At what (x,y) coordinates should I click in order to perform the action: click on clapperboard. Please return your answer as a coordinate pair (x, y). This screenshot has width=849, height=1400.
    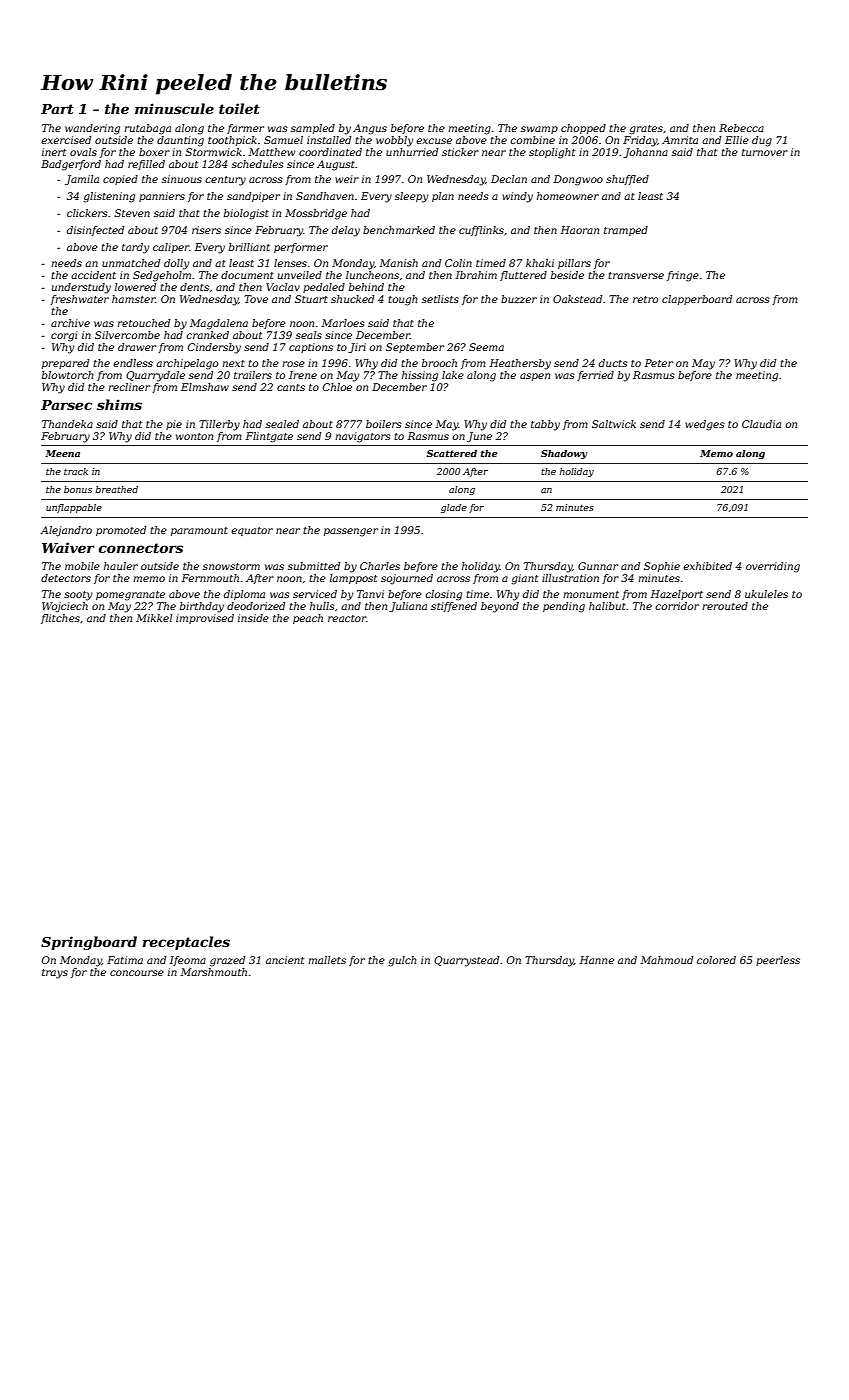
    Looking at the image, I should click on (697, 300).
